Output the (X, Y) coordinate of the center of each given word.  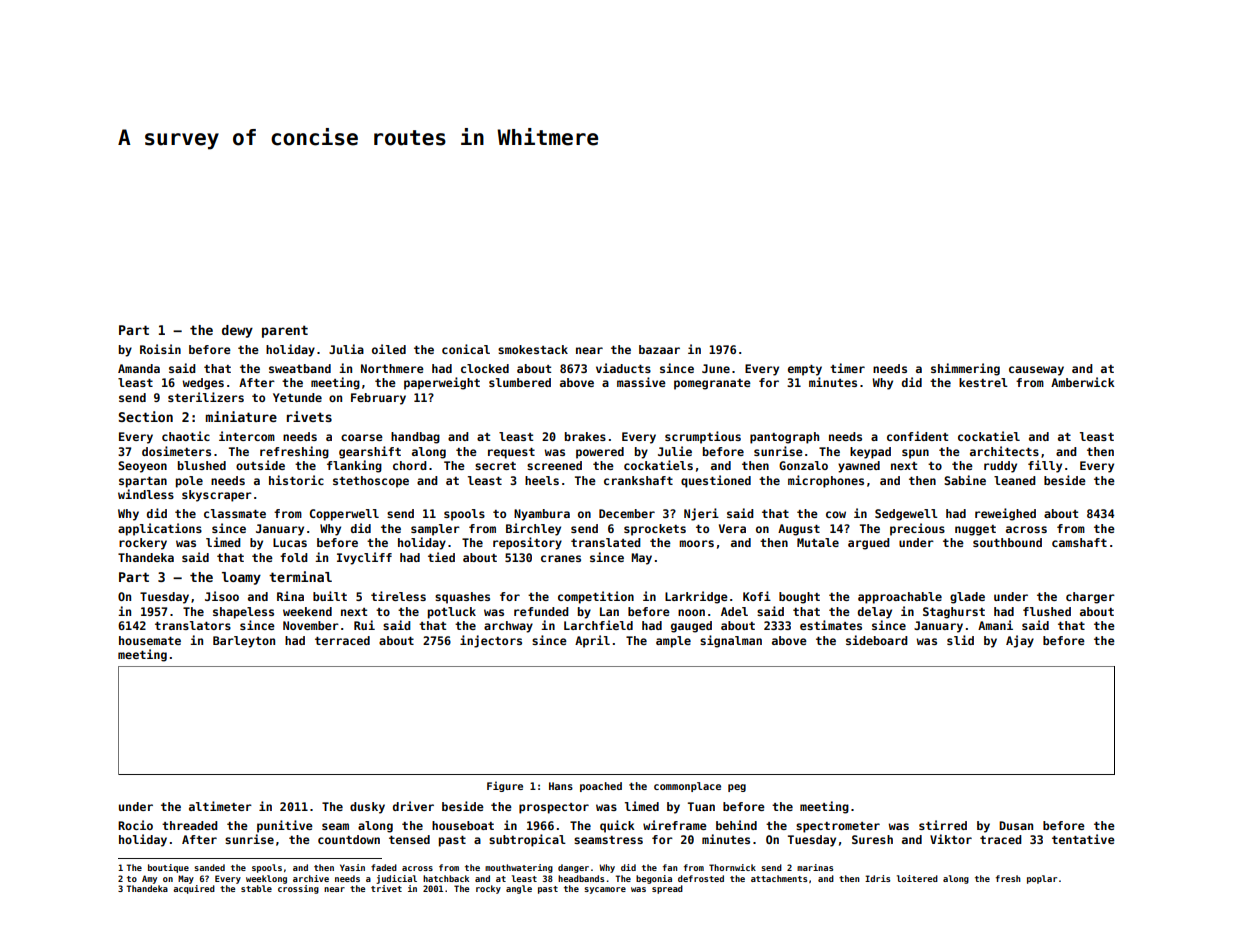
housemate (150, 640)
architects (1004, 451)
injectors (491, 641)
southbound (1007, 542)
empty (805, 370)
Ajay (1020, 641)
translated (606, 542)
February (378, 399)
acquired (194, 889)
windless (146, 494)
